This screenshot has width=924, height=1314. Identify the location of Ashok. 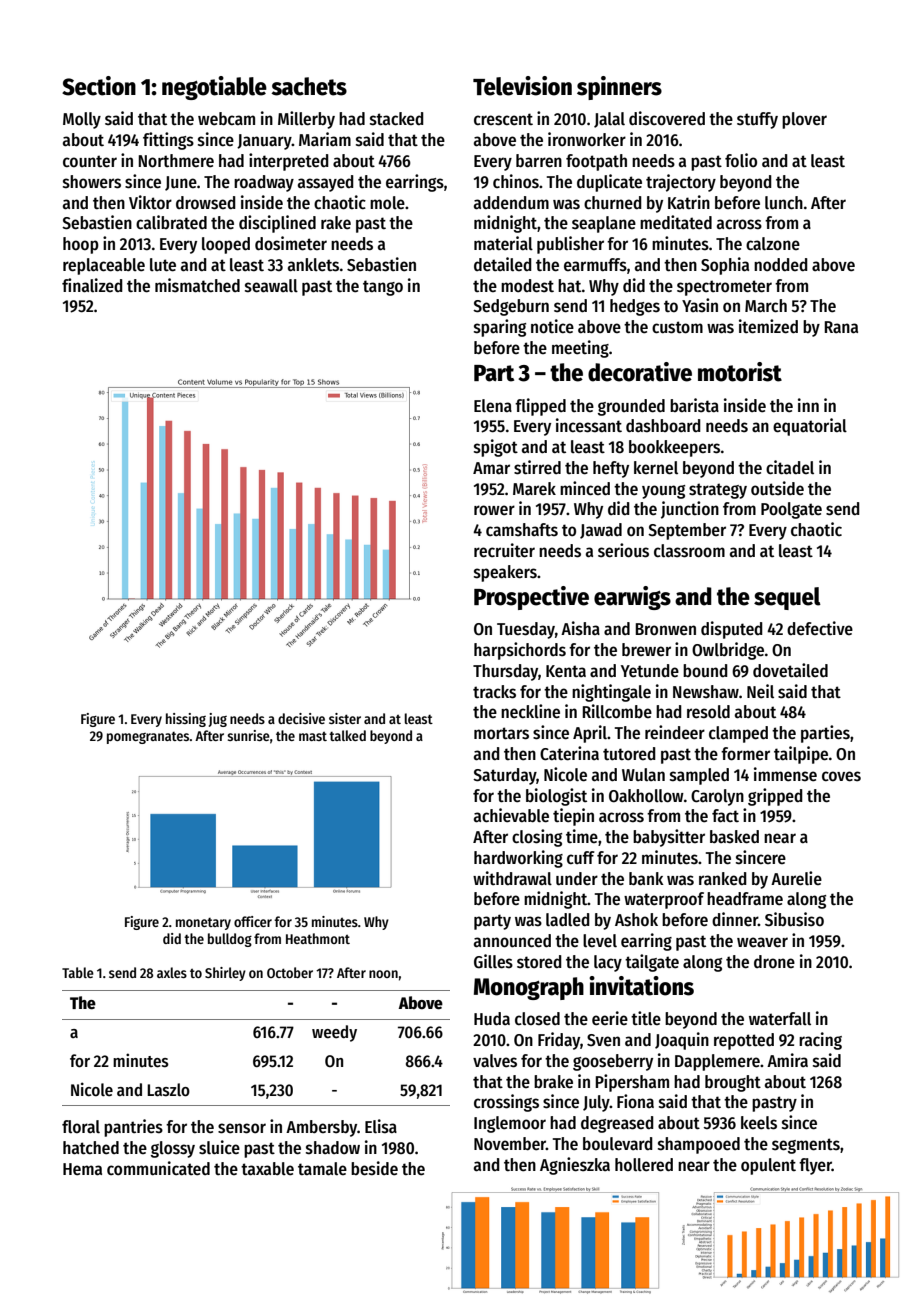
(636, 920).
